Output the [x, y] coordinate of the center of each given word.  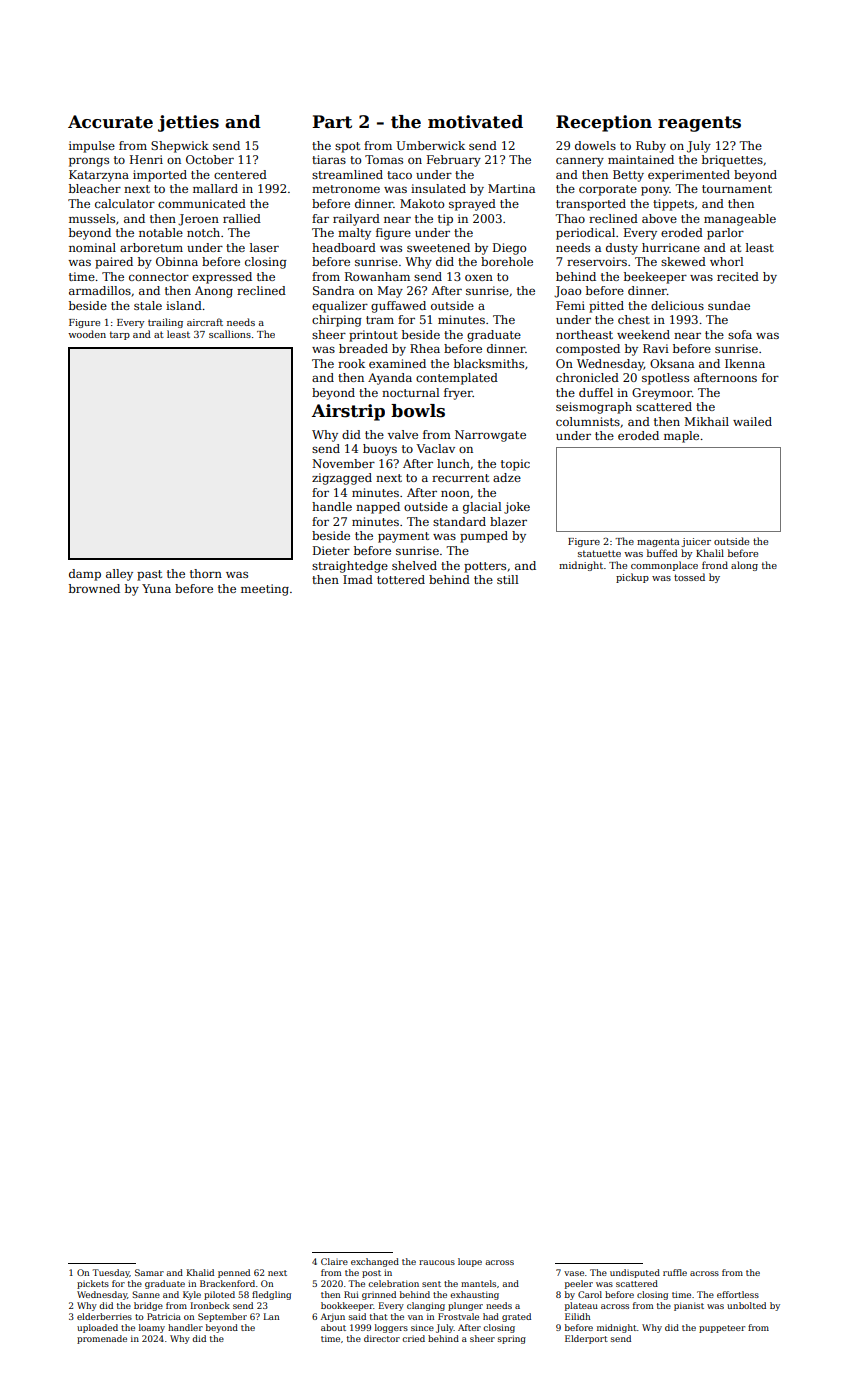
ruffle [675, 1272]
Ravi [656, 348]
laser [264, 247]
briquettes [732, 161]
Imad [358, 579]
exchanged [375, 1262]
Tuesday [111, 1273]
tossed [689, 577]
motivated [475, 122]
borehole [507, 261]
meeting [265, 590]
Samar [149, 1272]
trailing [165, 323]
